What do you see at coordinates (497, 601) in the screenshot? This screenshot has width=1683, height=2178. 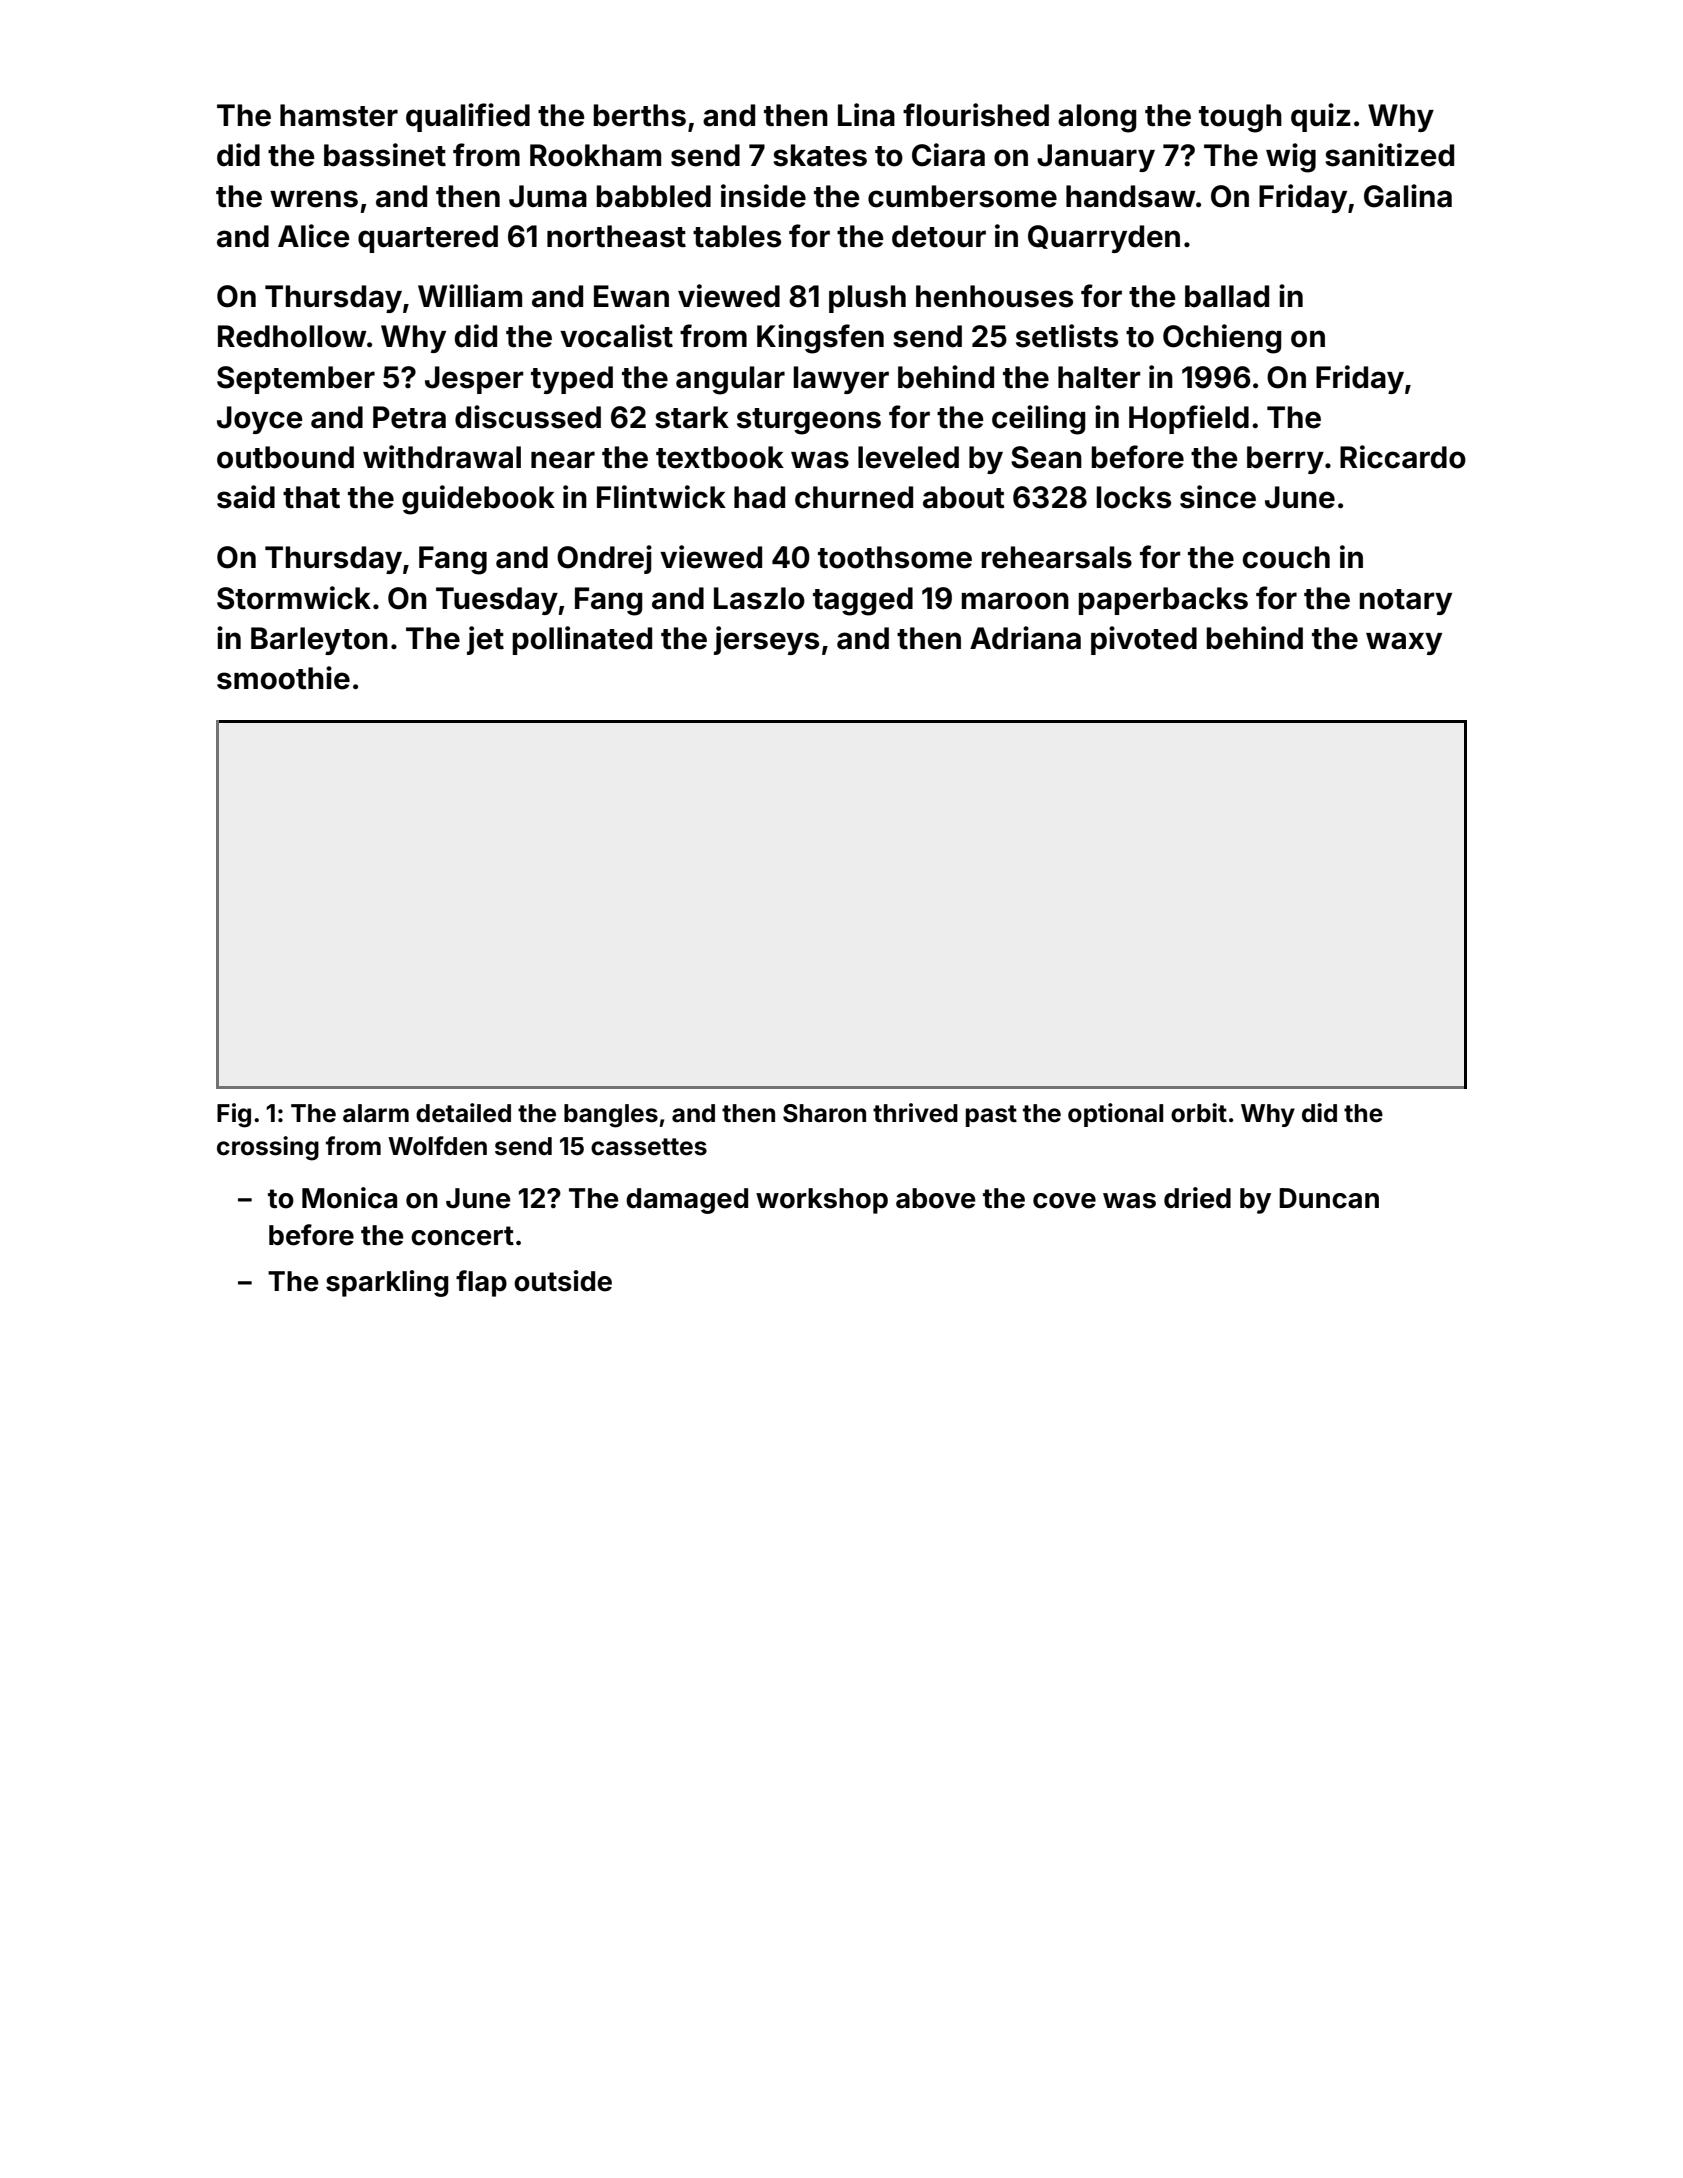 I see `Tuesday` at bounding box center [497, 601].
